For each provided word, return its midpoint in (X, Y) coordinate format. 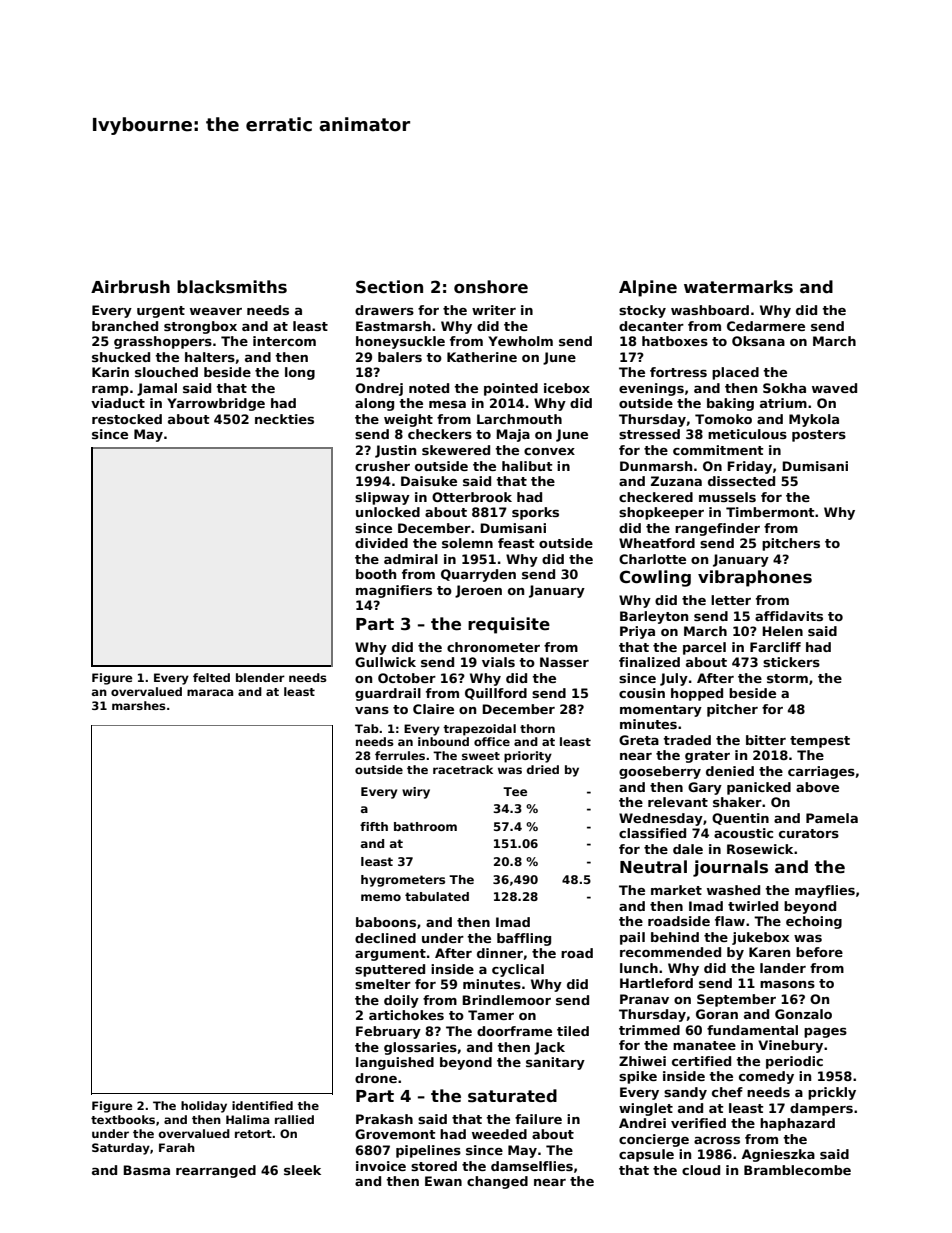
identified (262, 1105)
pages (825, 1033)
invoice (381, 1166)
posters (819, 436)
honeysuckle (400, 342)
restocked (127, 419)
